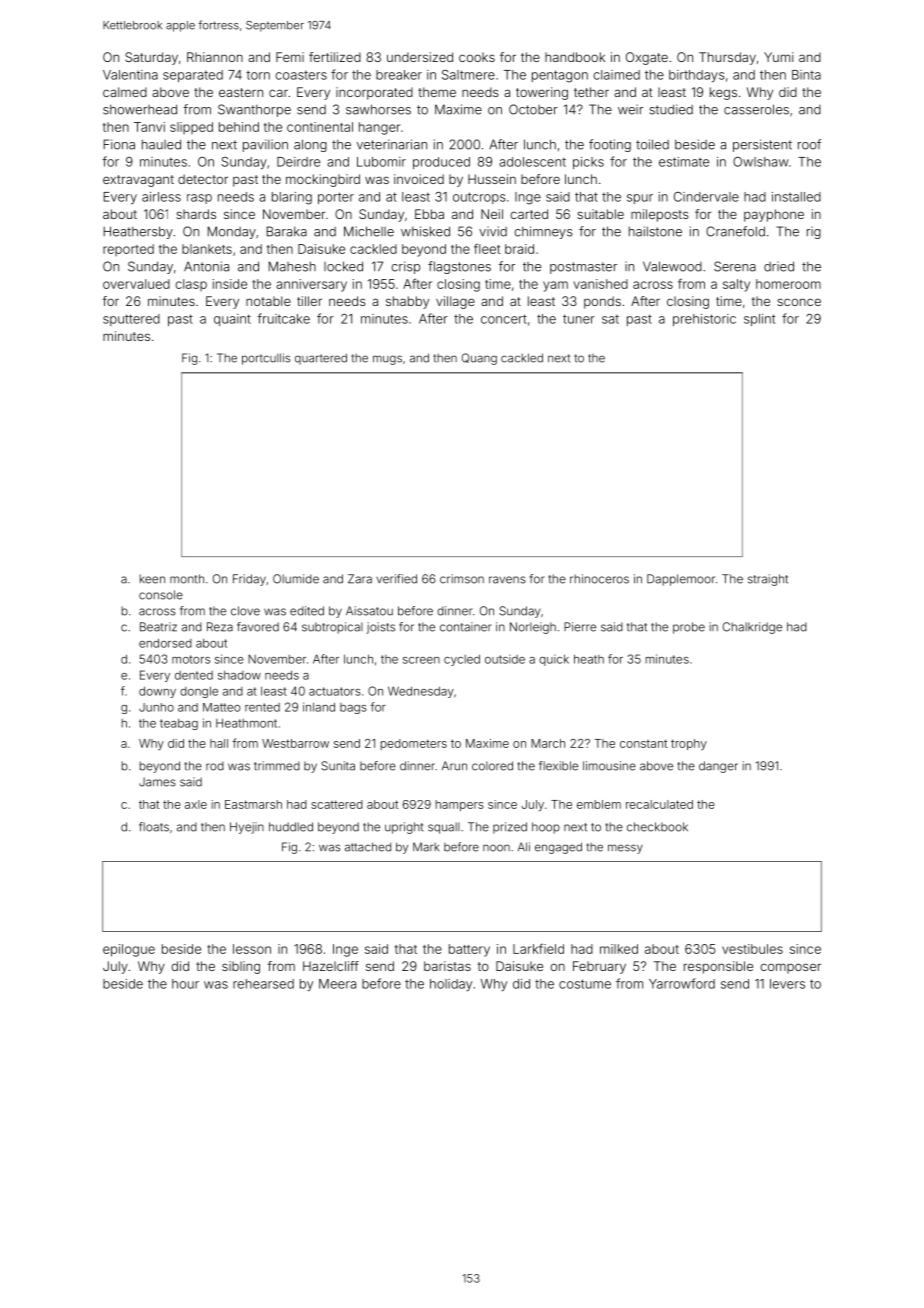 Image resolution: width=924 pixels, height=1308 pixels. Describe the element at coordinates (451, 985) in the image. I see `holiday` at that location.
